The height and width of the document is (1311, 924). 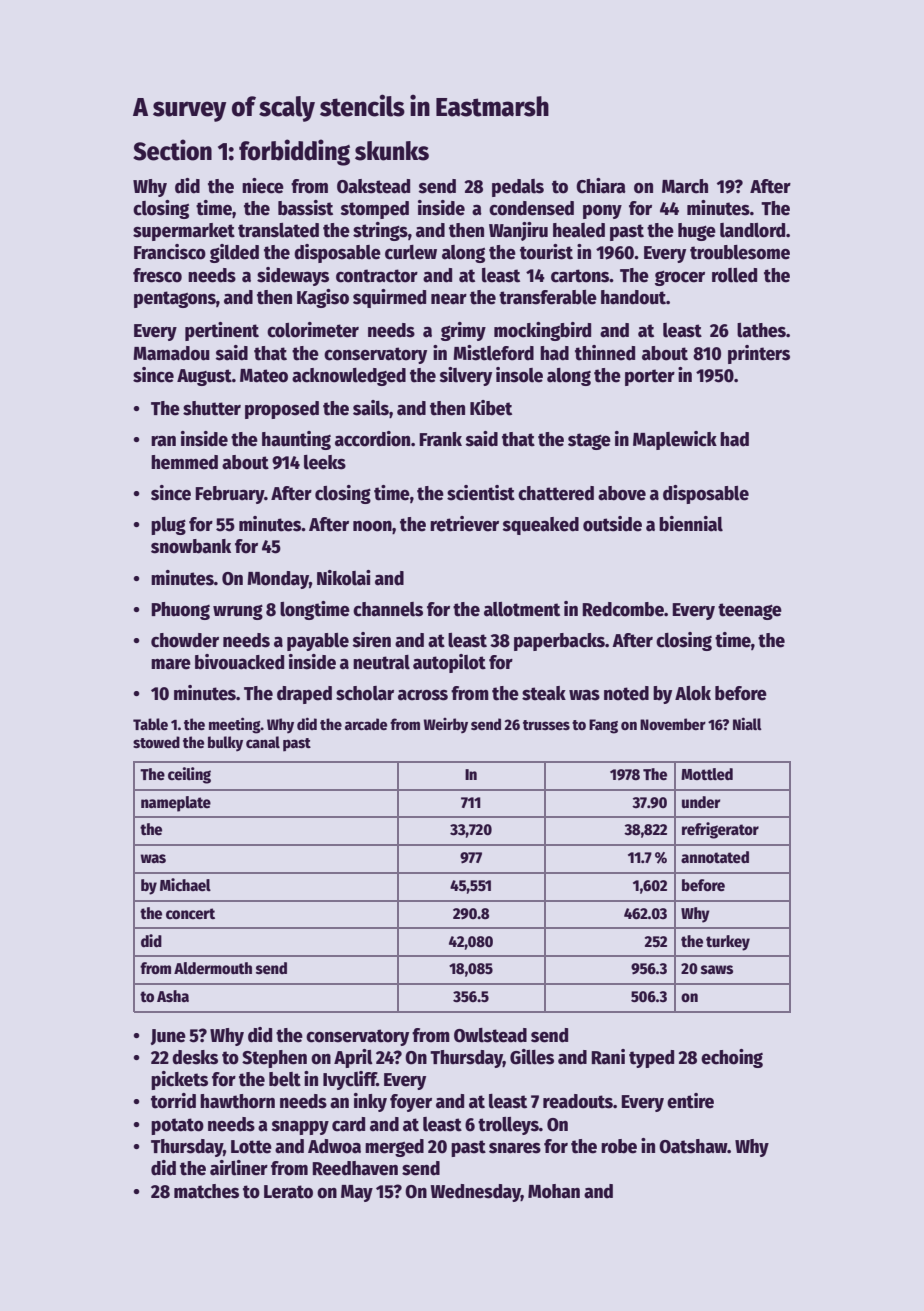 What do you see at coordinates (518, 188) in the document?
I see `pedals` at bounding box center [518, 188].
